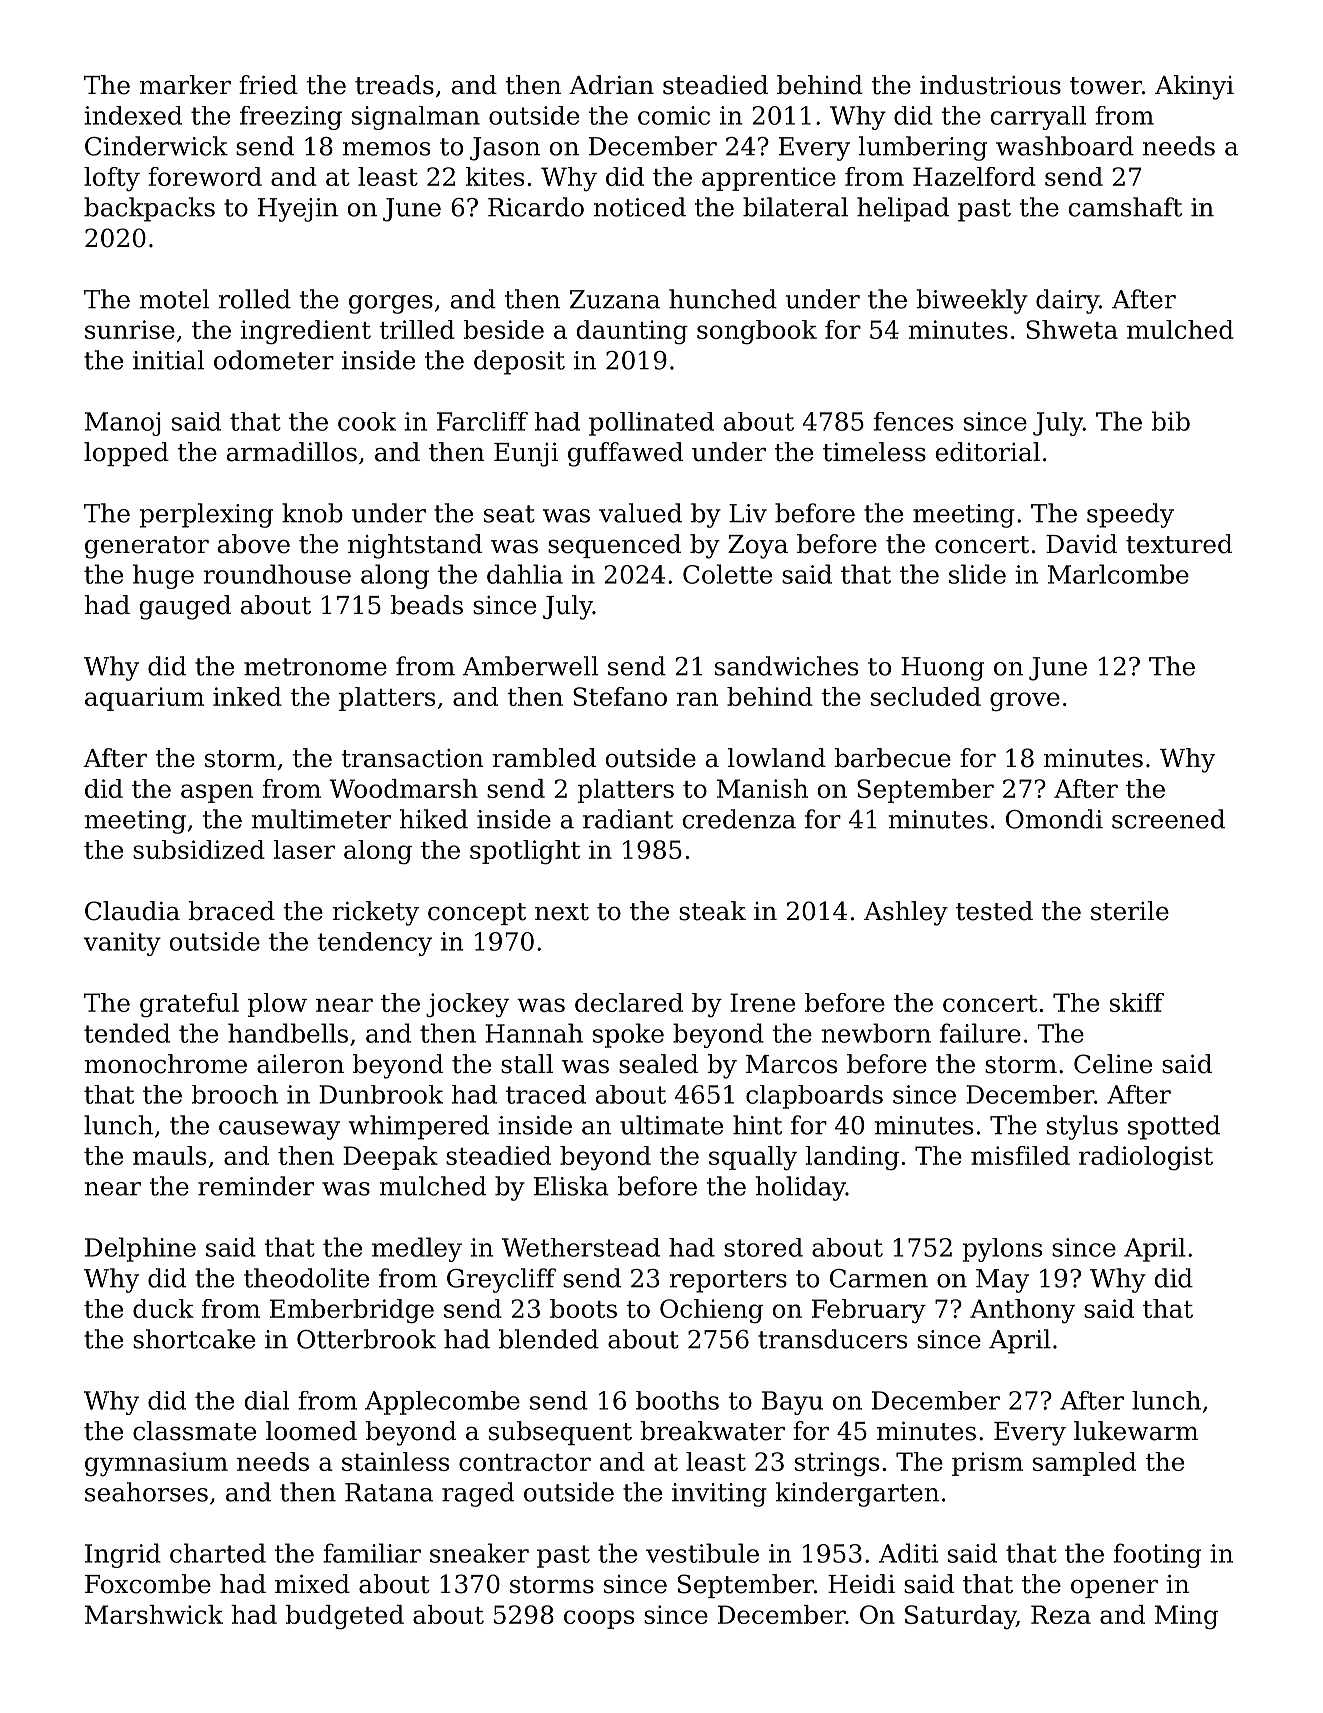 The height and width of the screenshot is (1713, 1323). I want to click on Akinyi, so click(1194, 87).
